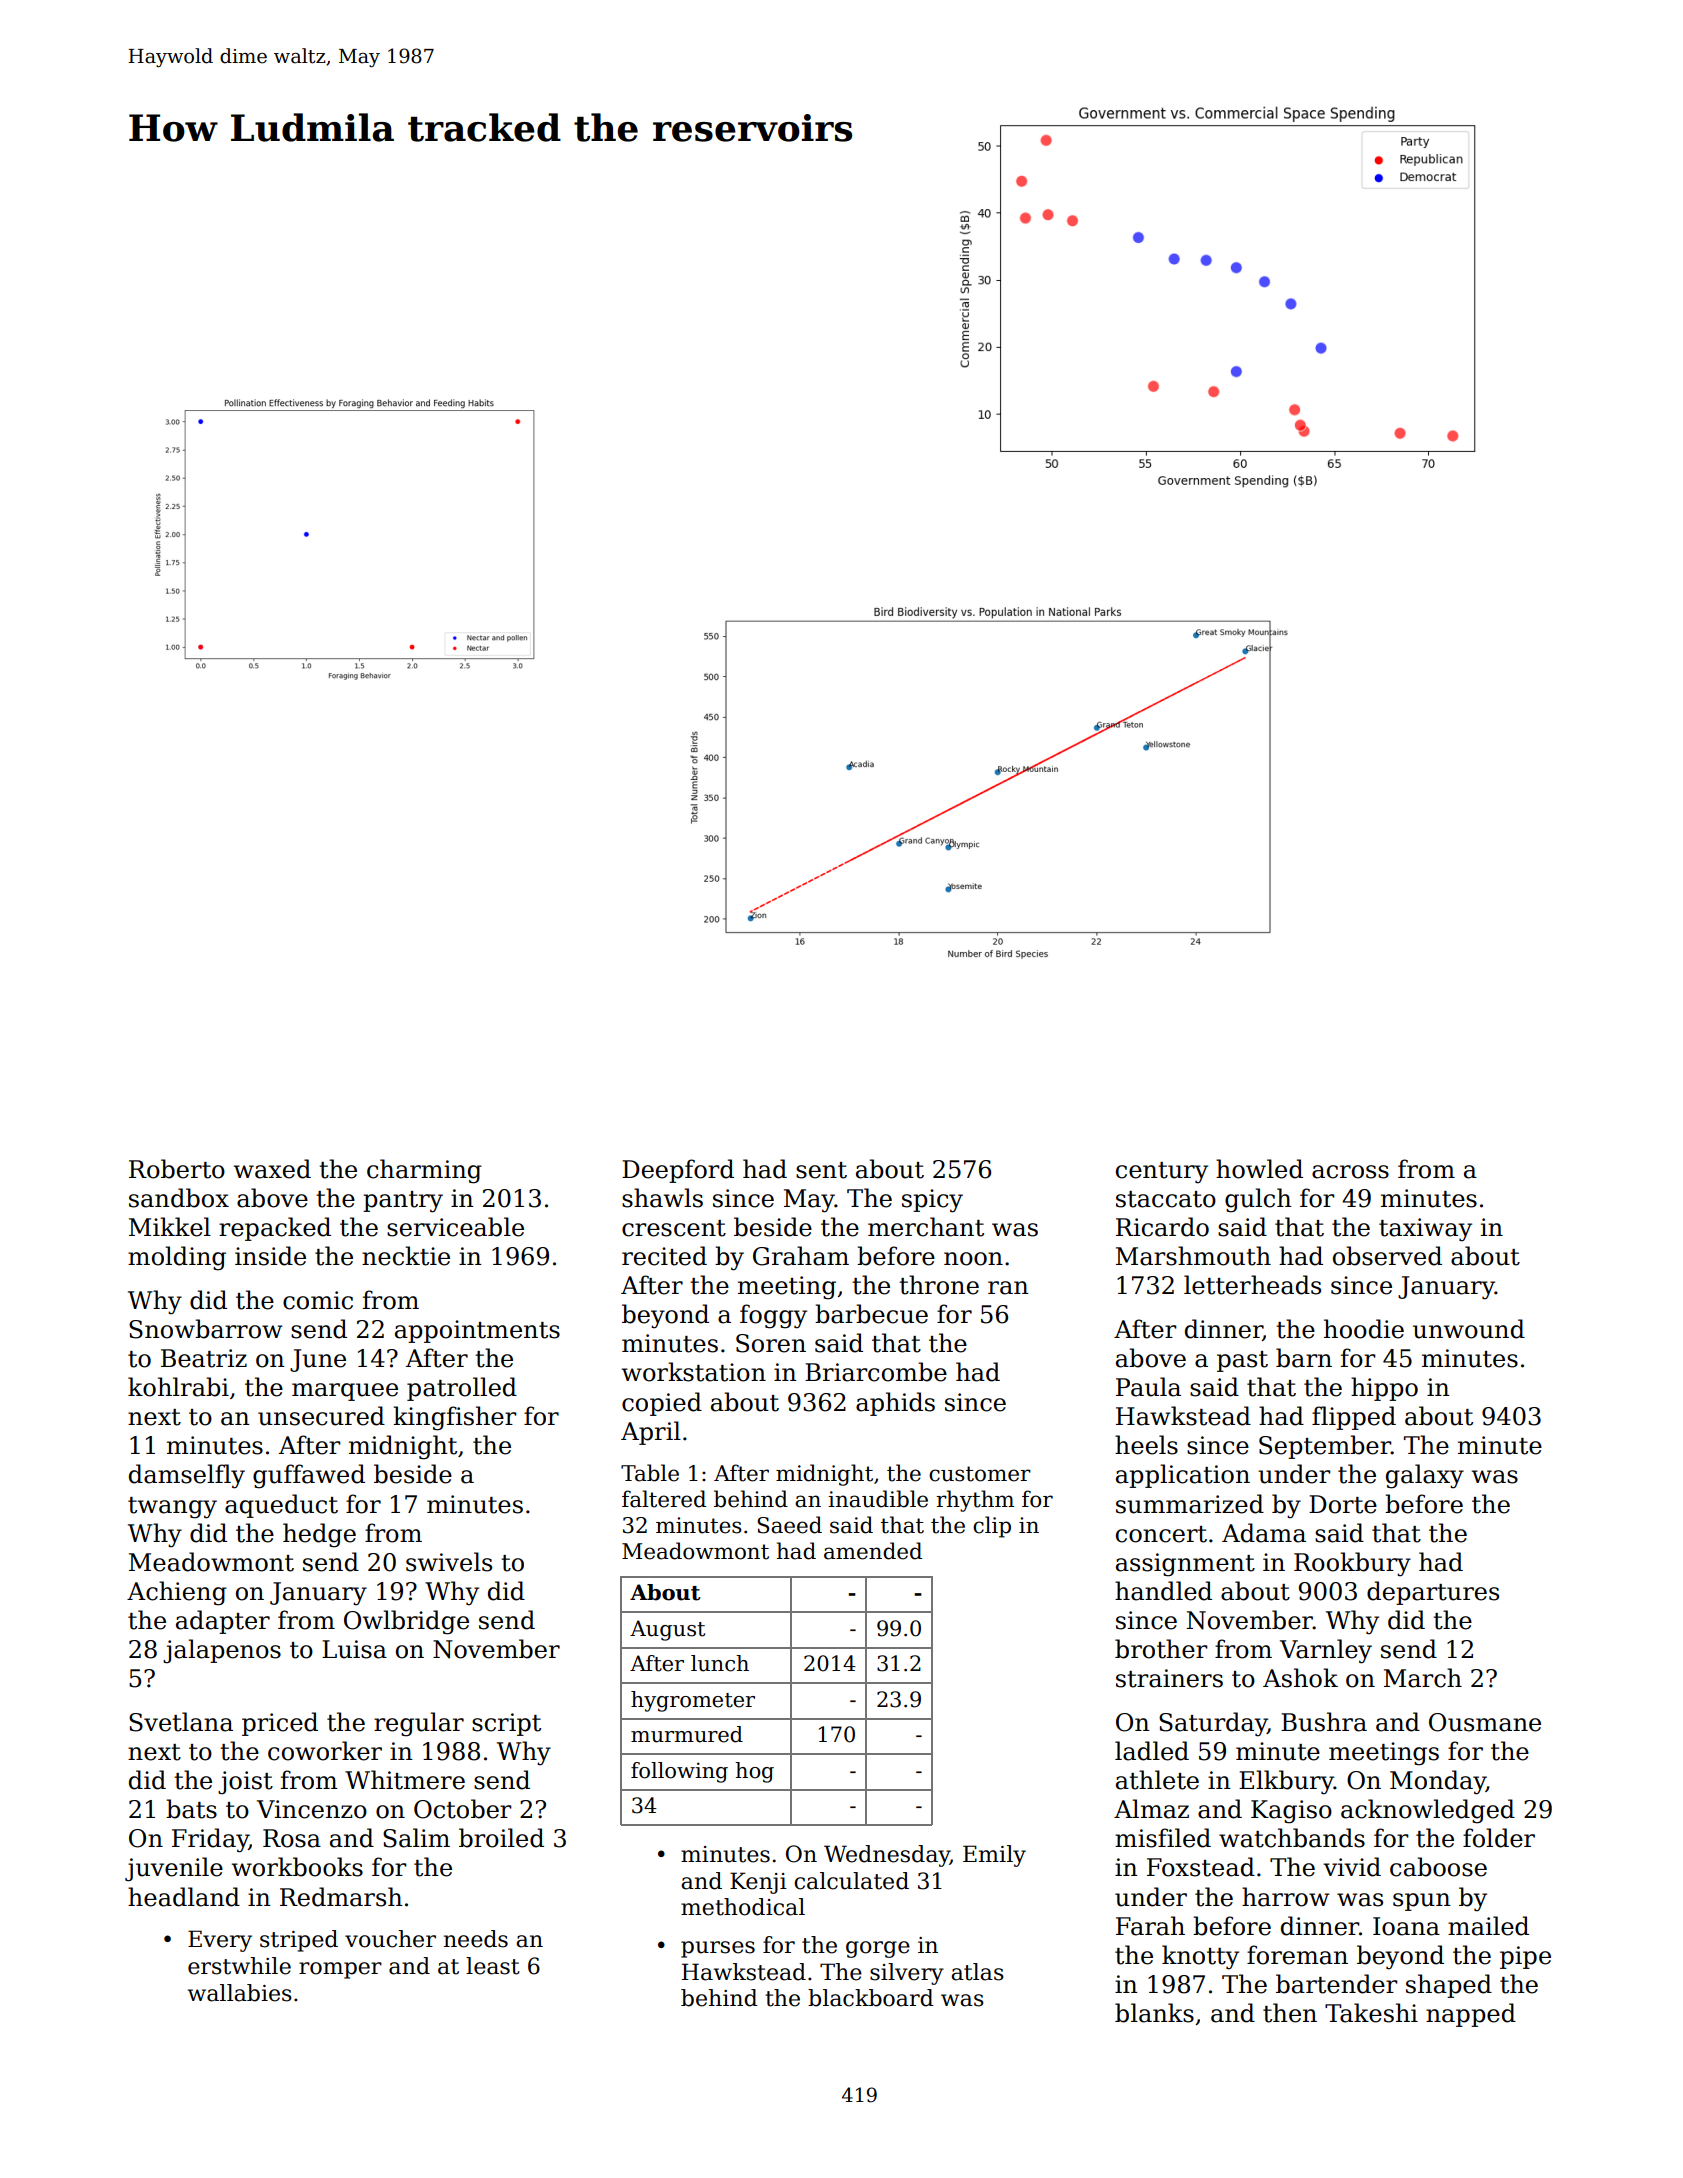 The width and height of the document is (1683, 2178). What do you see at coordinates (181, 1722) in the document?
I see `Svetlana` at bounding box center [181, 1722].
